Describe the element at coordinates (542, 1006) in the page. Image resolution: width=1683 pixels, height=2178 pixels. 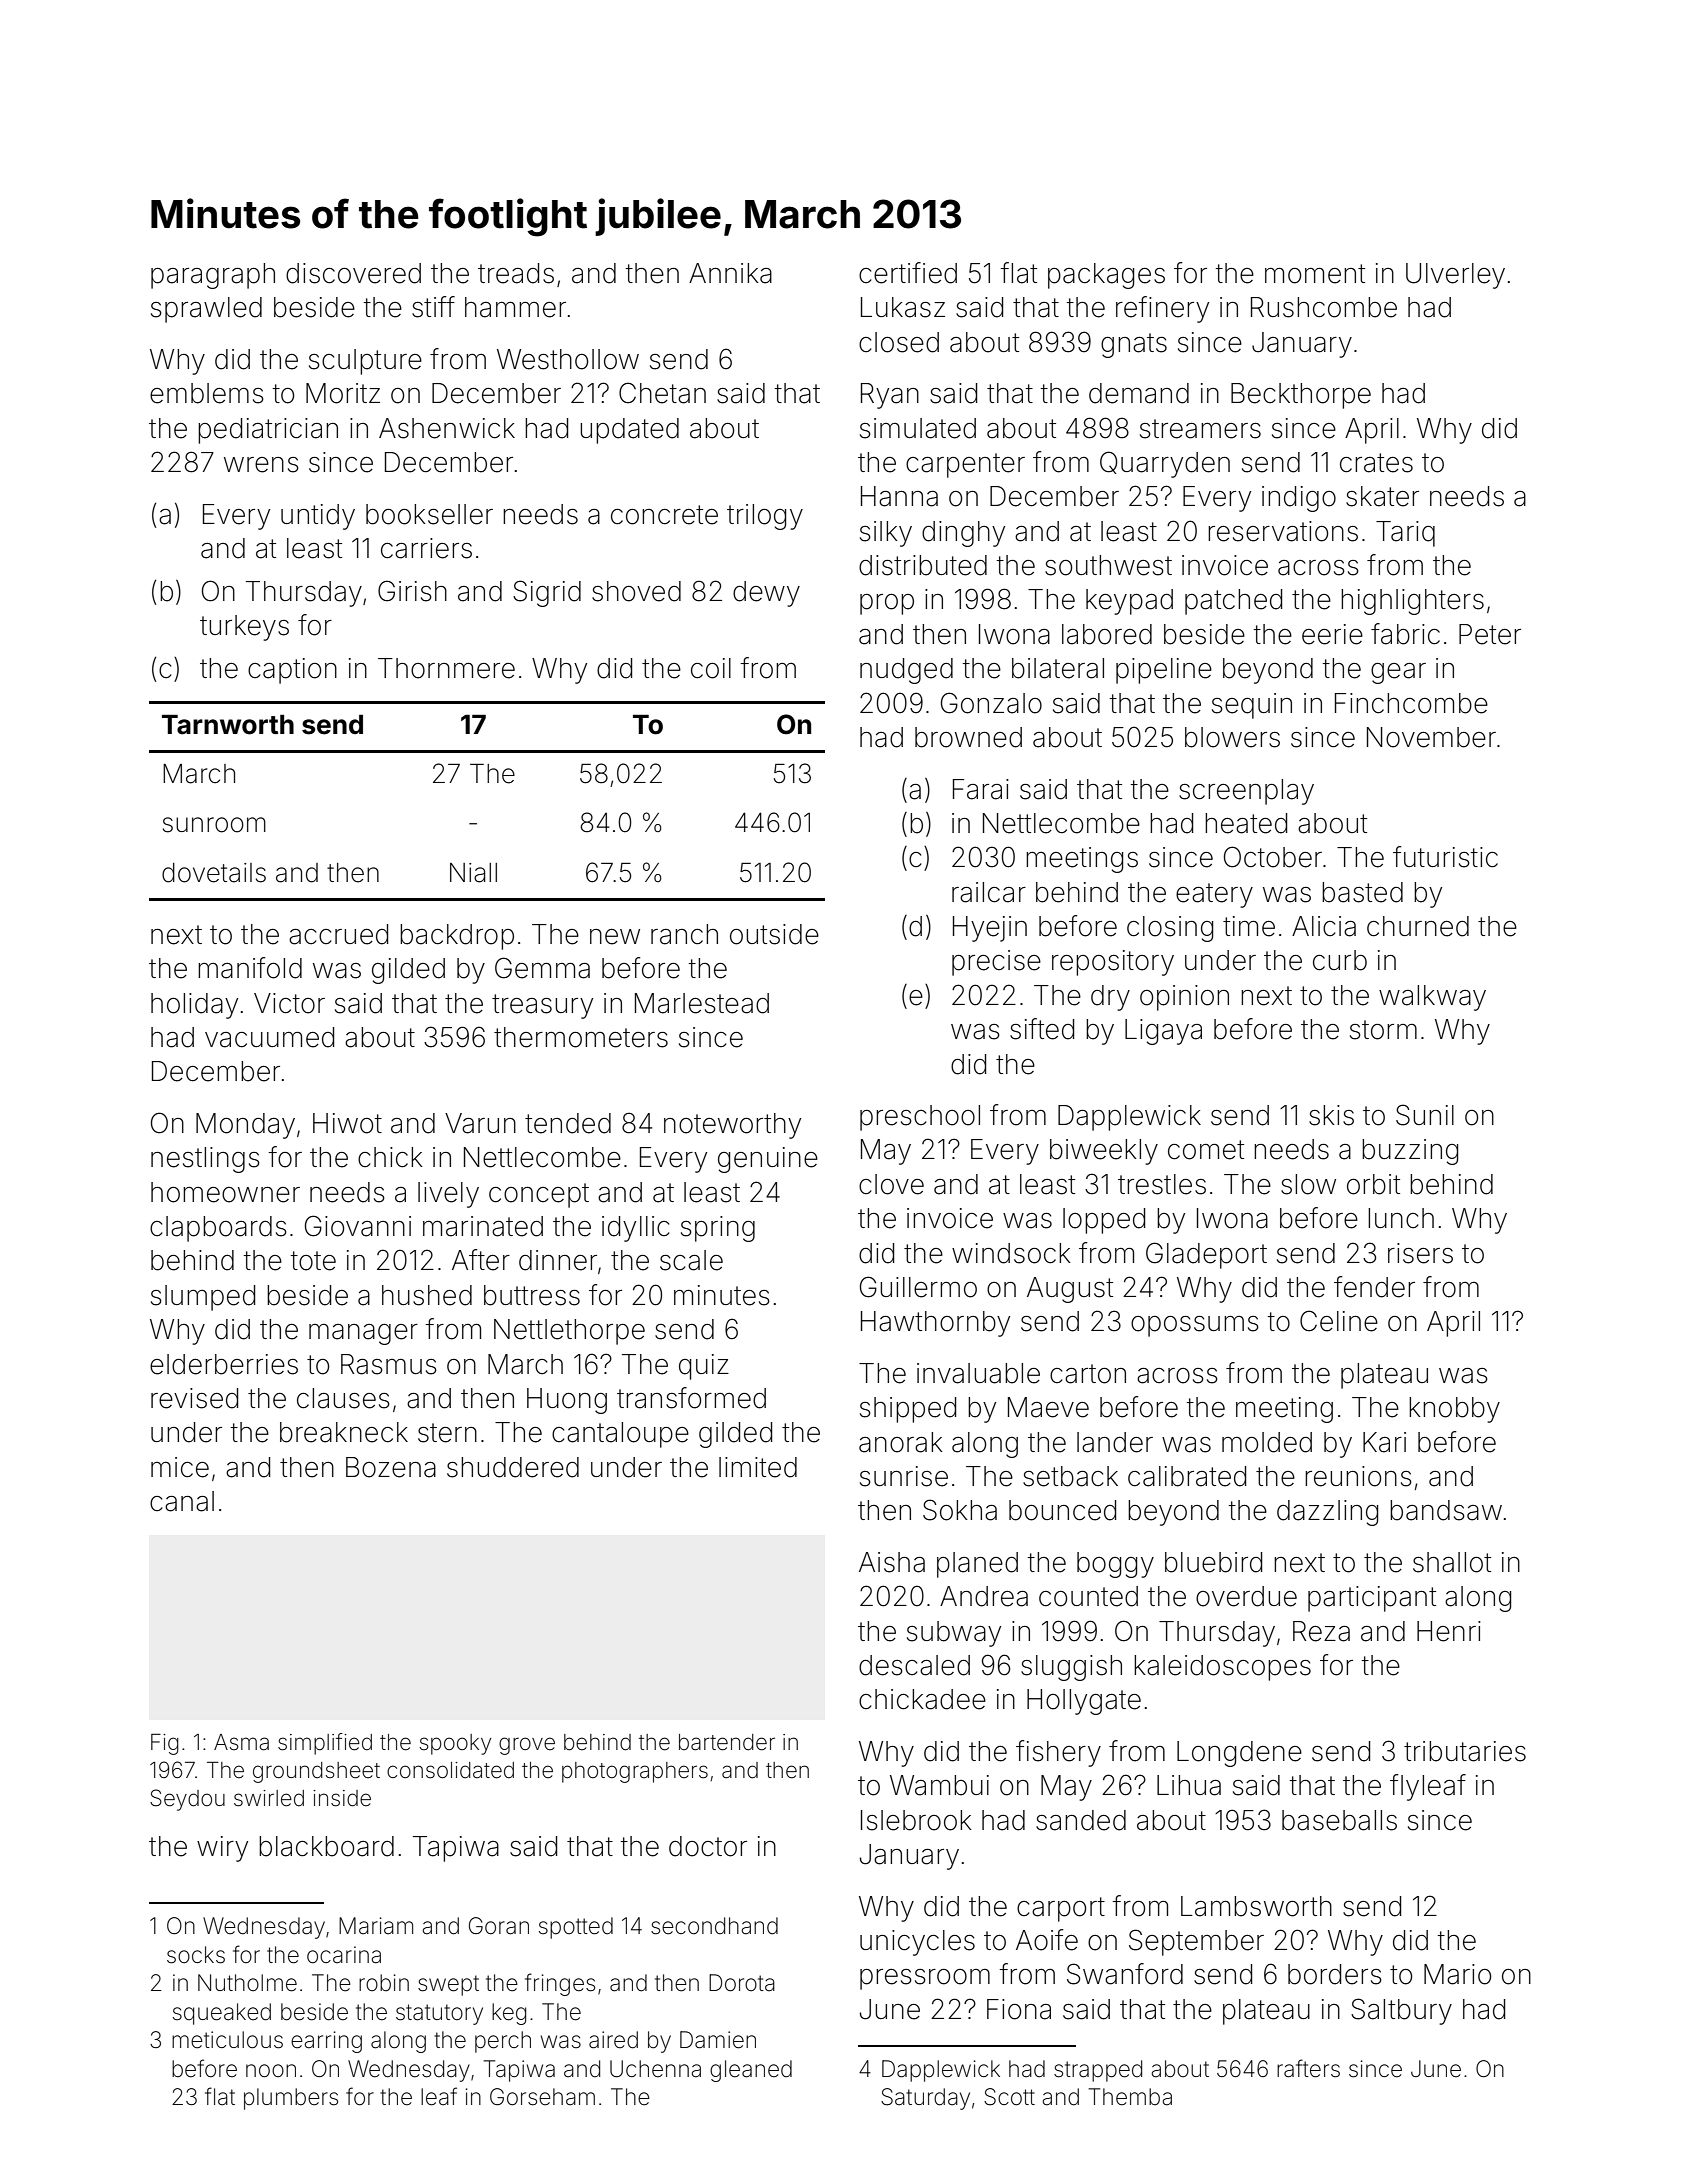
I see `treasury` at that location.
